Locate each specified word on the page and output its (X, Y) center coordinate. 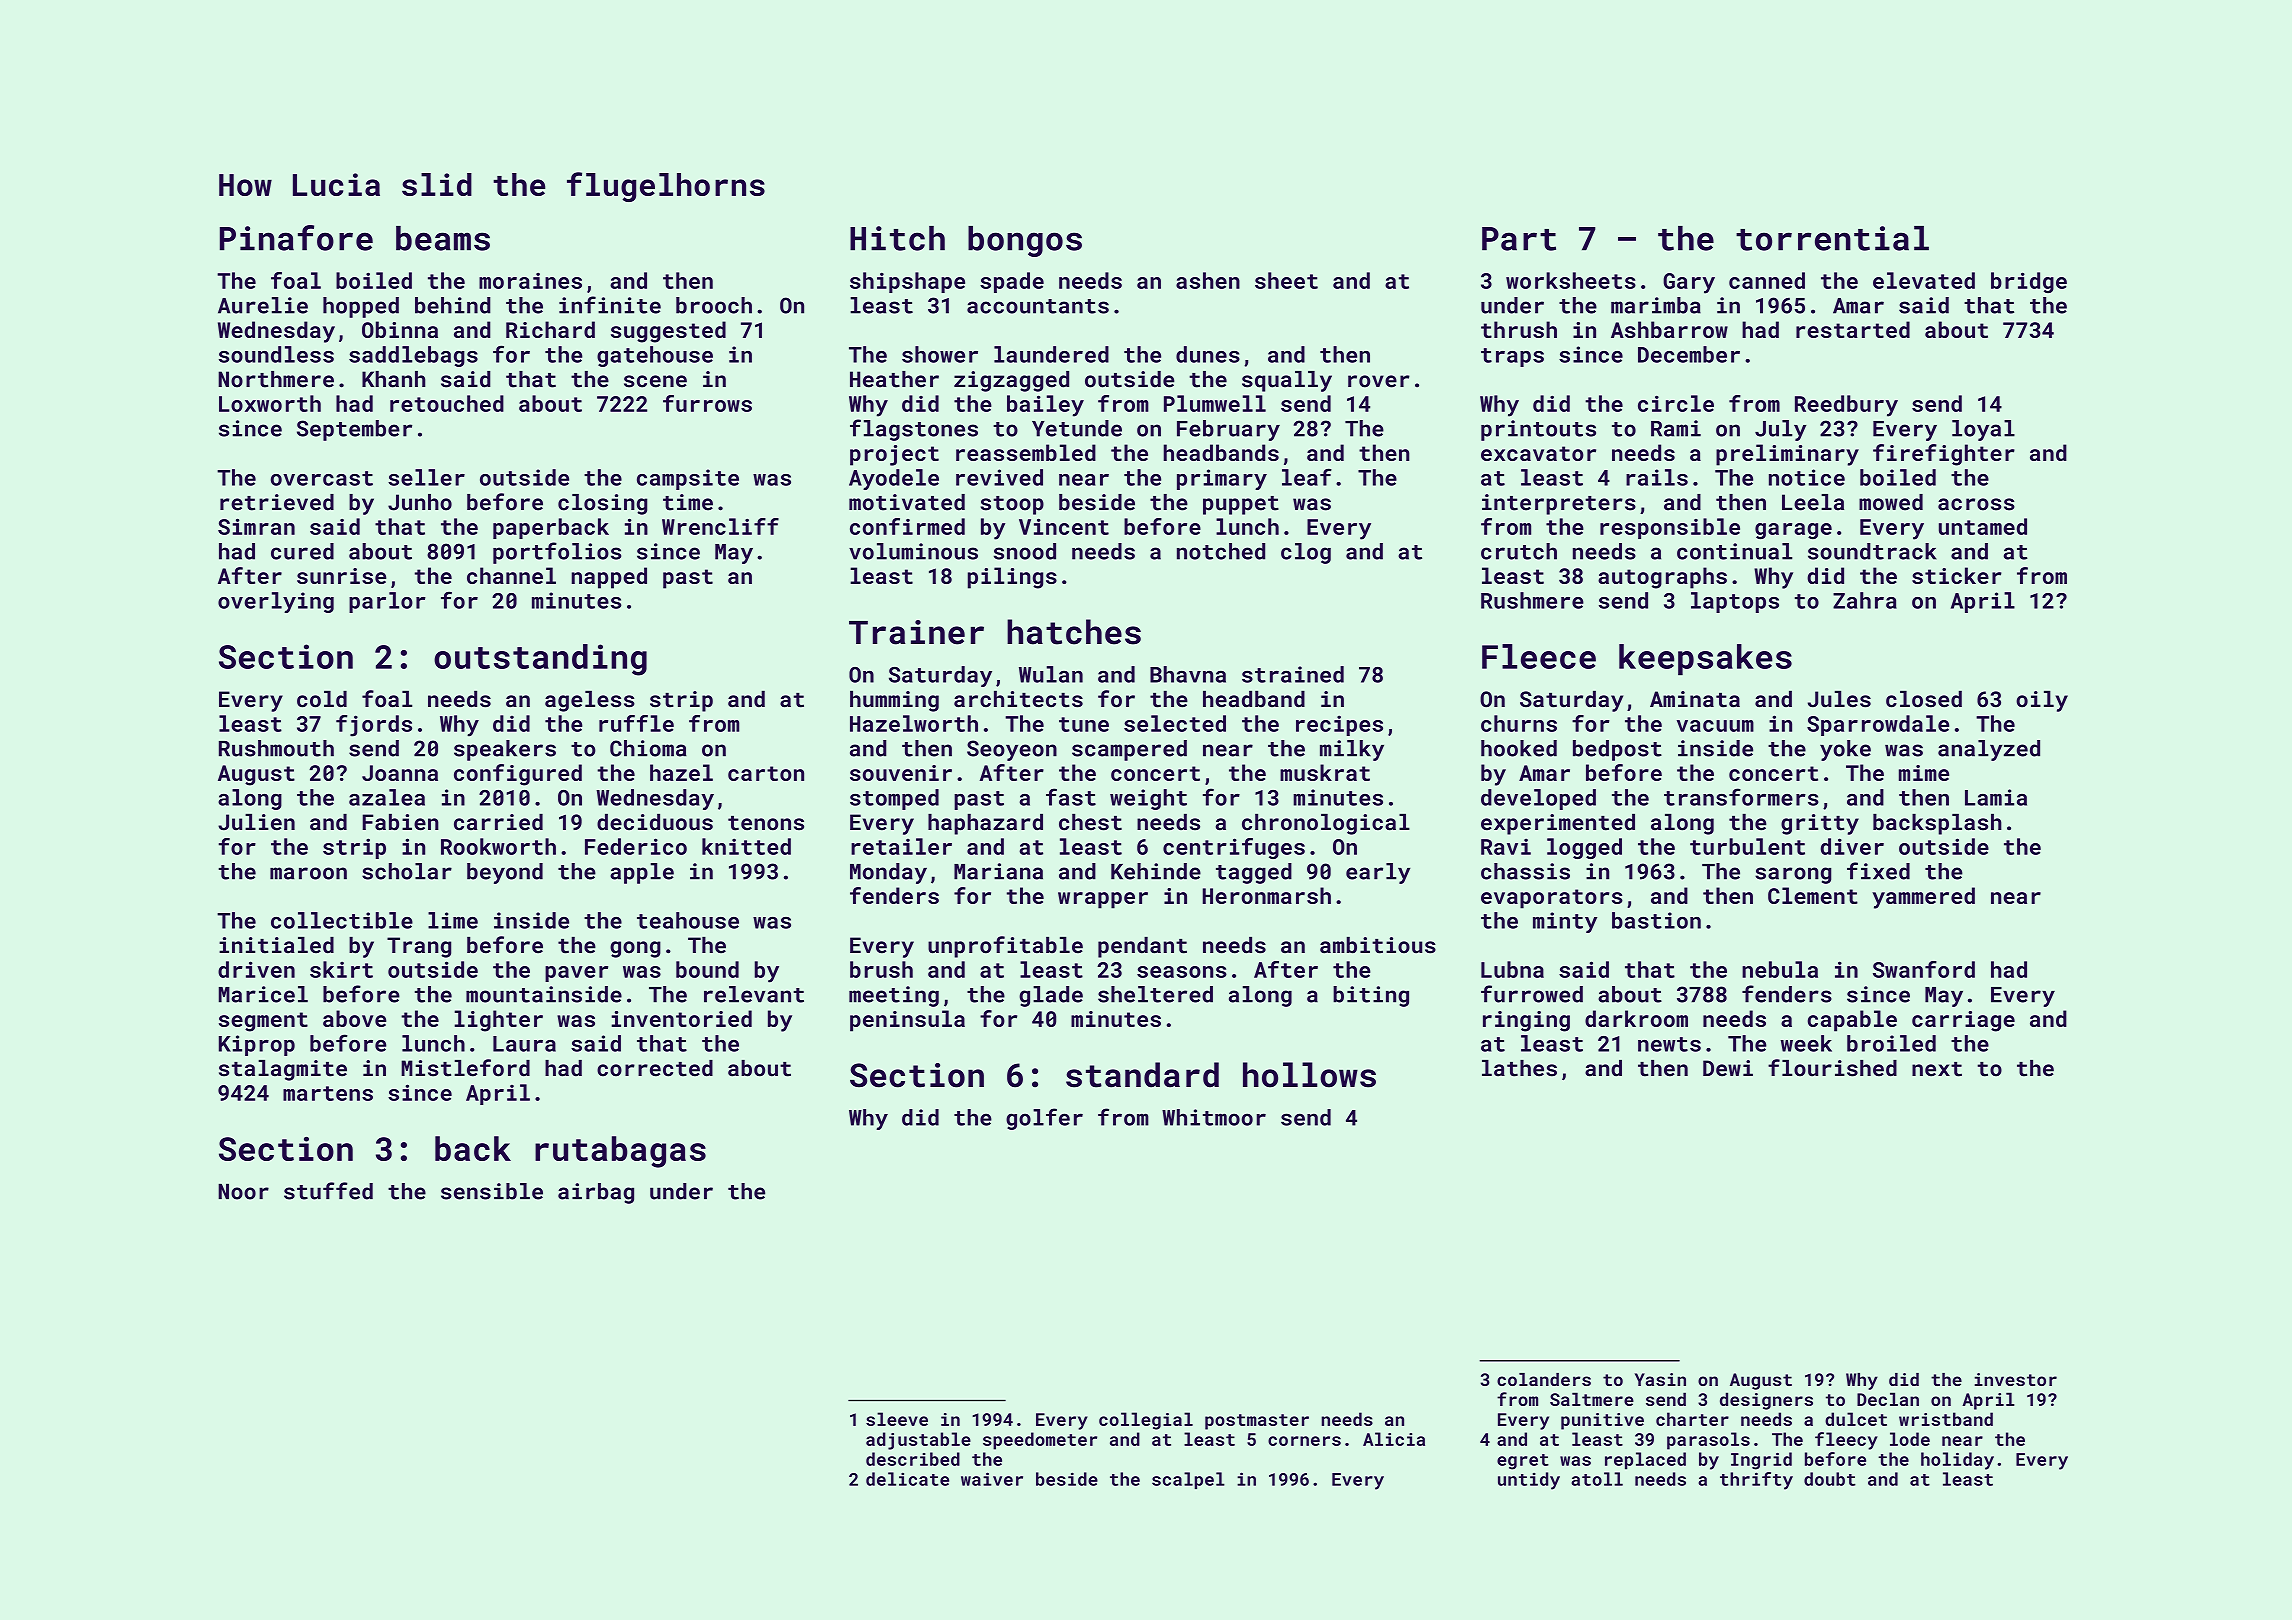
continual (1734, 551)
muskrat (1325, 772)
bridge (2029, 282)
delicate (907, 1479)
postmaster (1257, 1422)
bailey (1045, 406)
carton (766, 773)
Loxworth (270, 403)
